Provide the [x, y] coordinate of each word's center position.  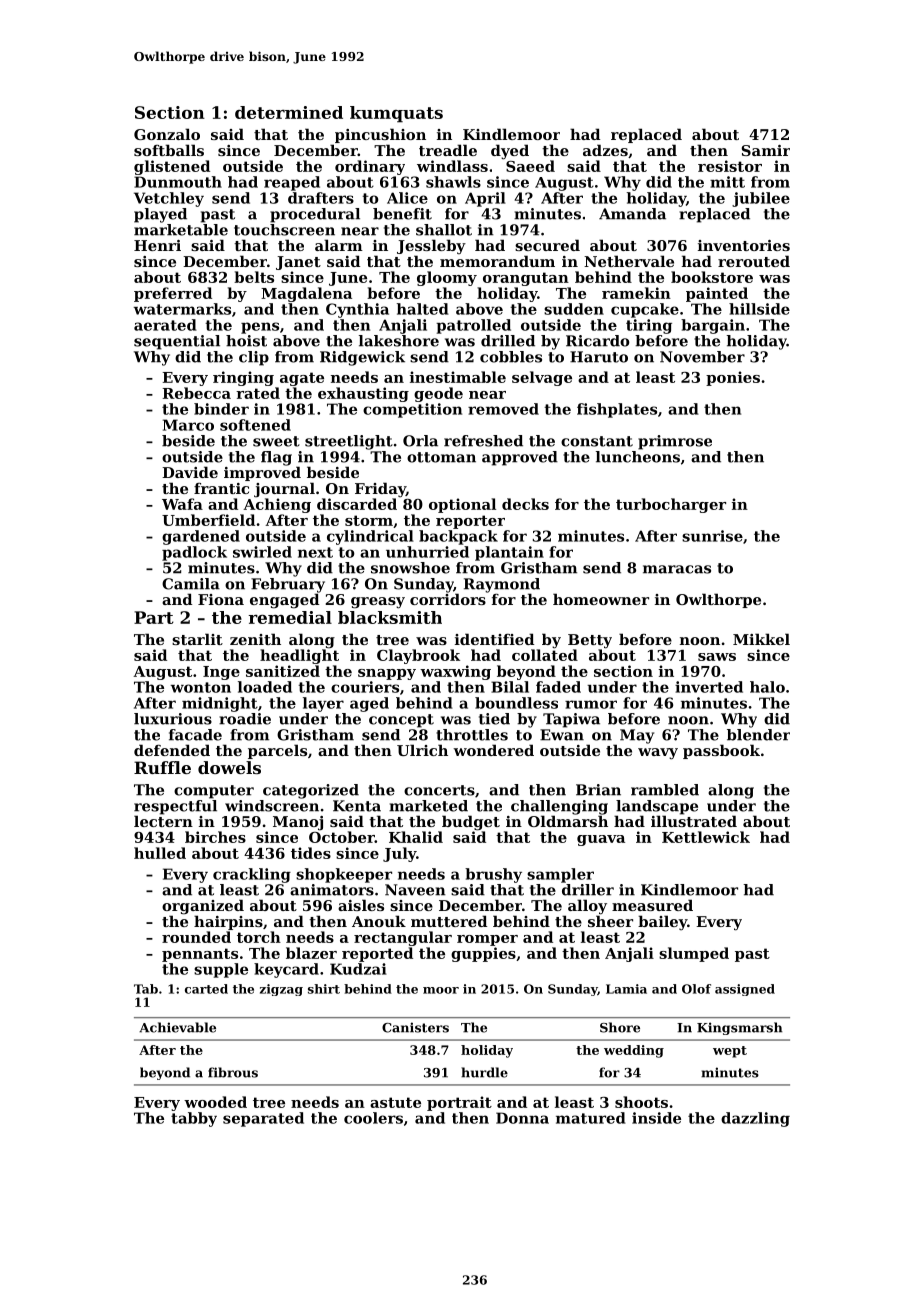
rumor [591, 704]
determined [289, 112]
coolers [373, 1118]
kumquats [396, 114]
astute [395, 1102]
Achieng [277, 505]
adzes [605, 150]
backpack [458, 537]
